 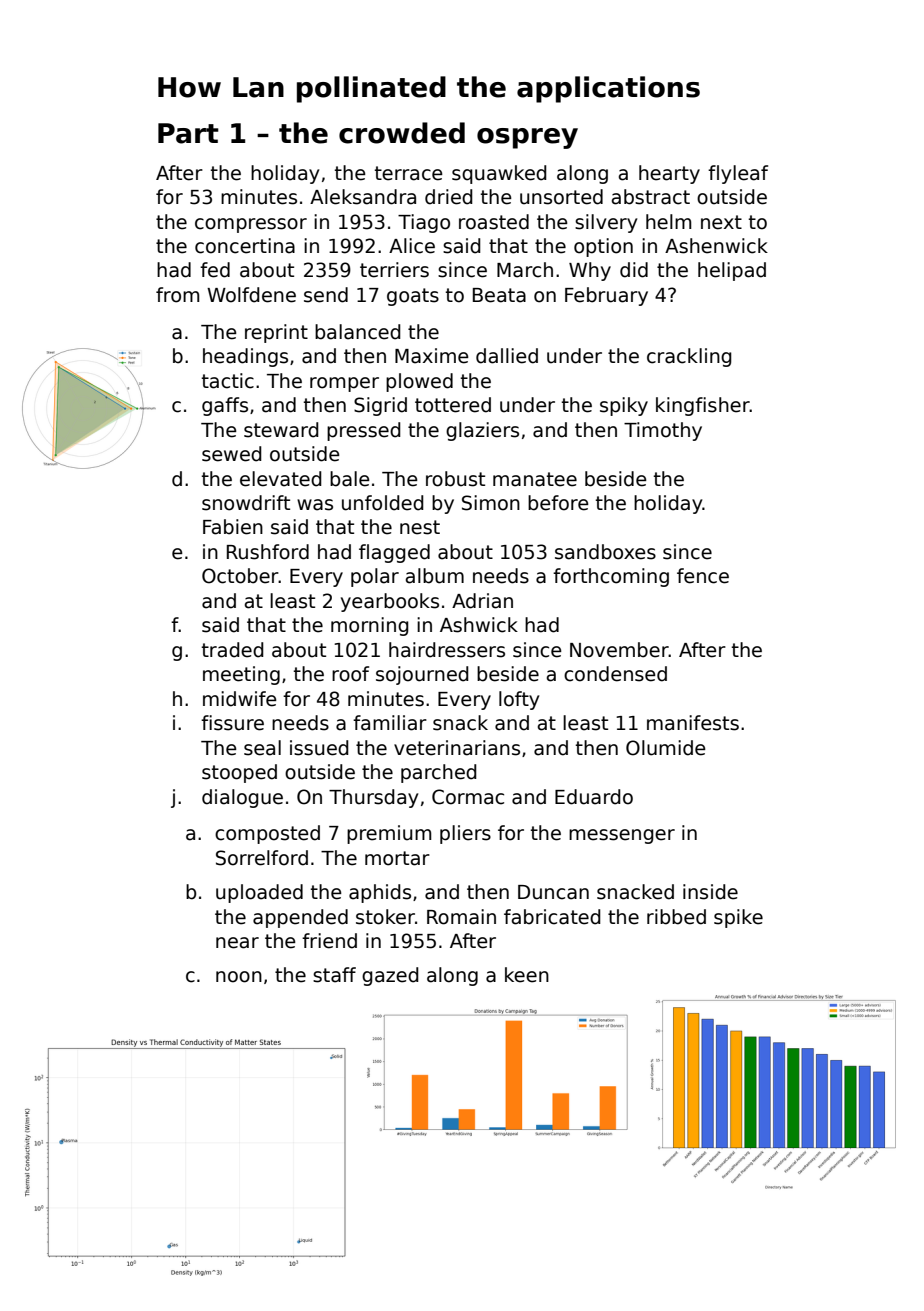 I want to click on sandboxes, so click(x=605, y=552).
